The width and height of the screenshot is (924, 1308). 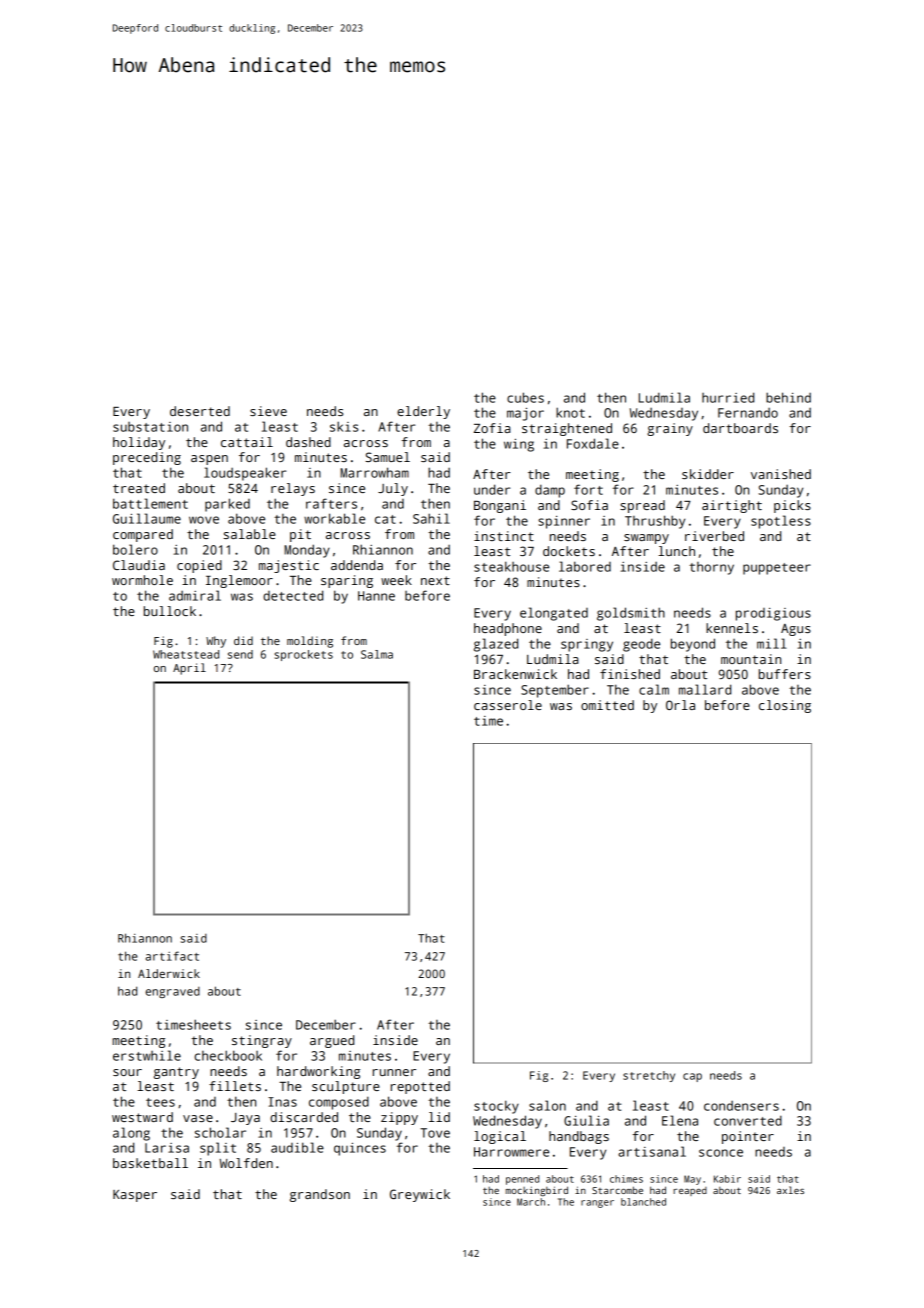 I want to click on March, so click(x=531, y=1202).
